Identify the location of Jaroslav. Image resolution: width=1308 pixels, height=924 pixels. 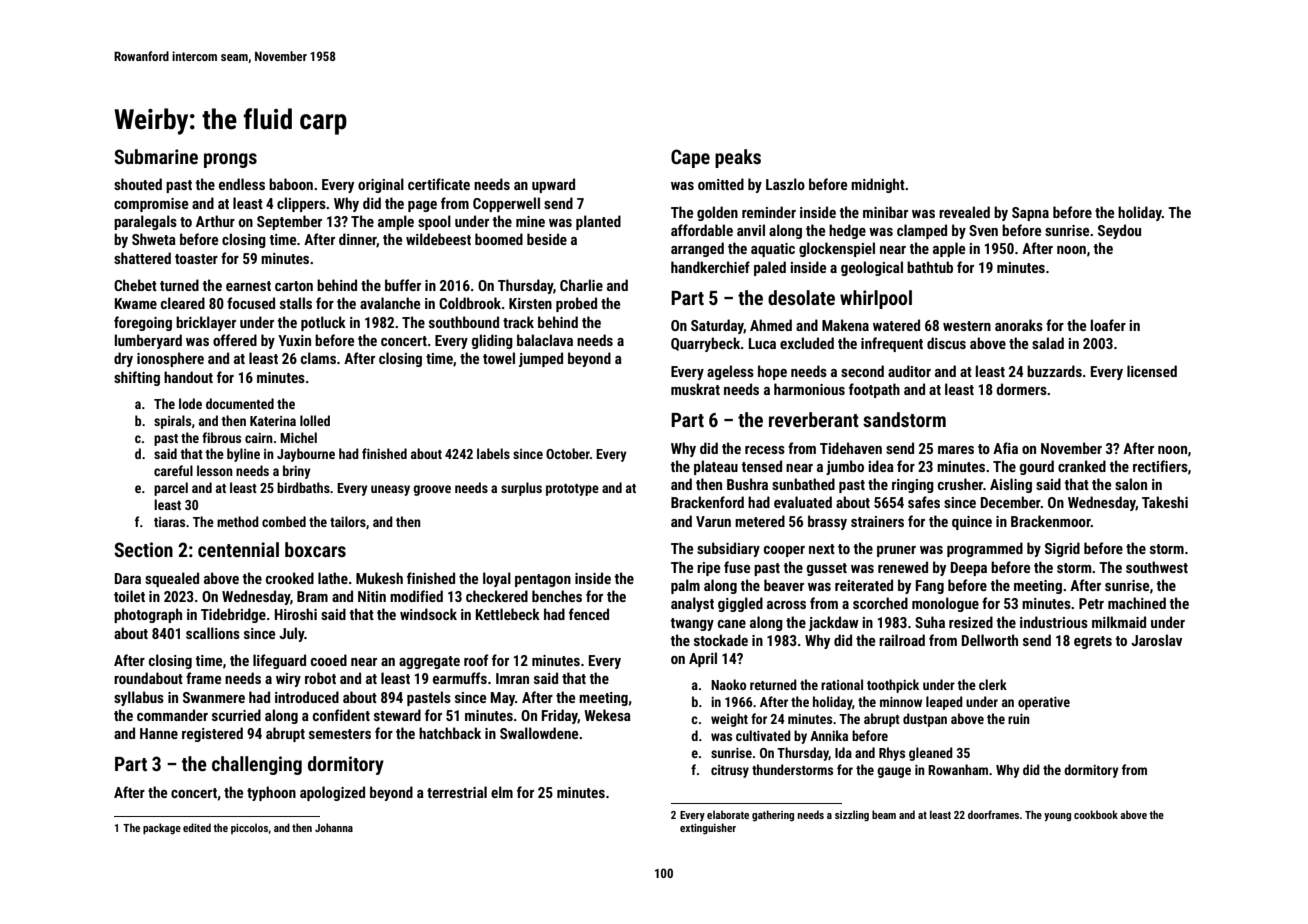
(1156, 640).
